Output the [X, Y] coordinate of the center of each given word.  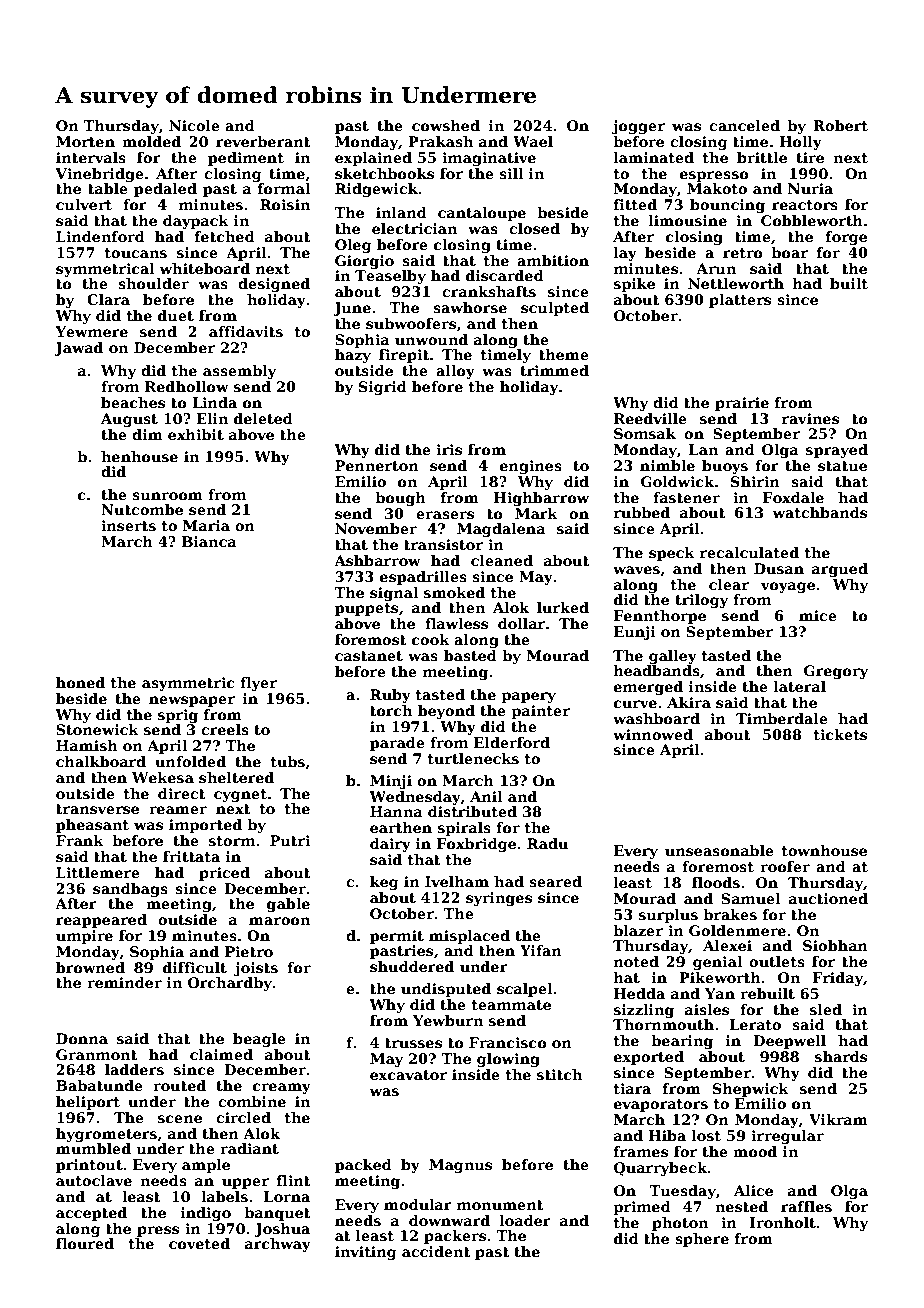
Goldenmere [737, 930]
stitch [559, 1074]
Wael [533, 141]
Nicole [194, 125]
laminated [654, 157]
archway [278, 1245]
